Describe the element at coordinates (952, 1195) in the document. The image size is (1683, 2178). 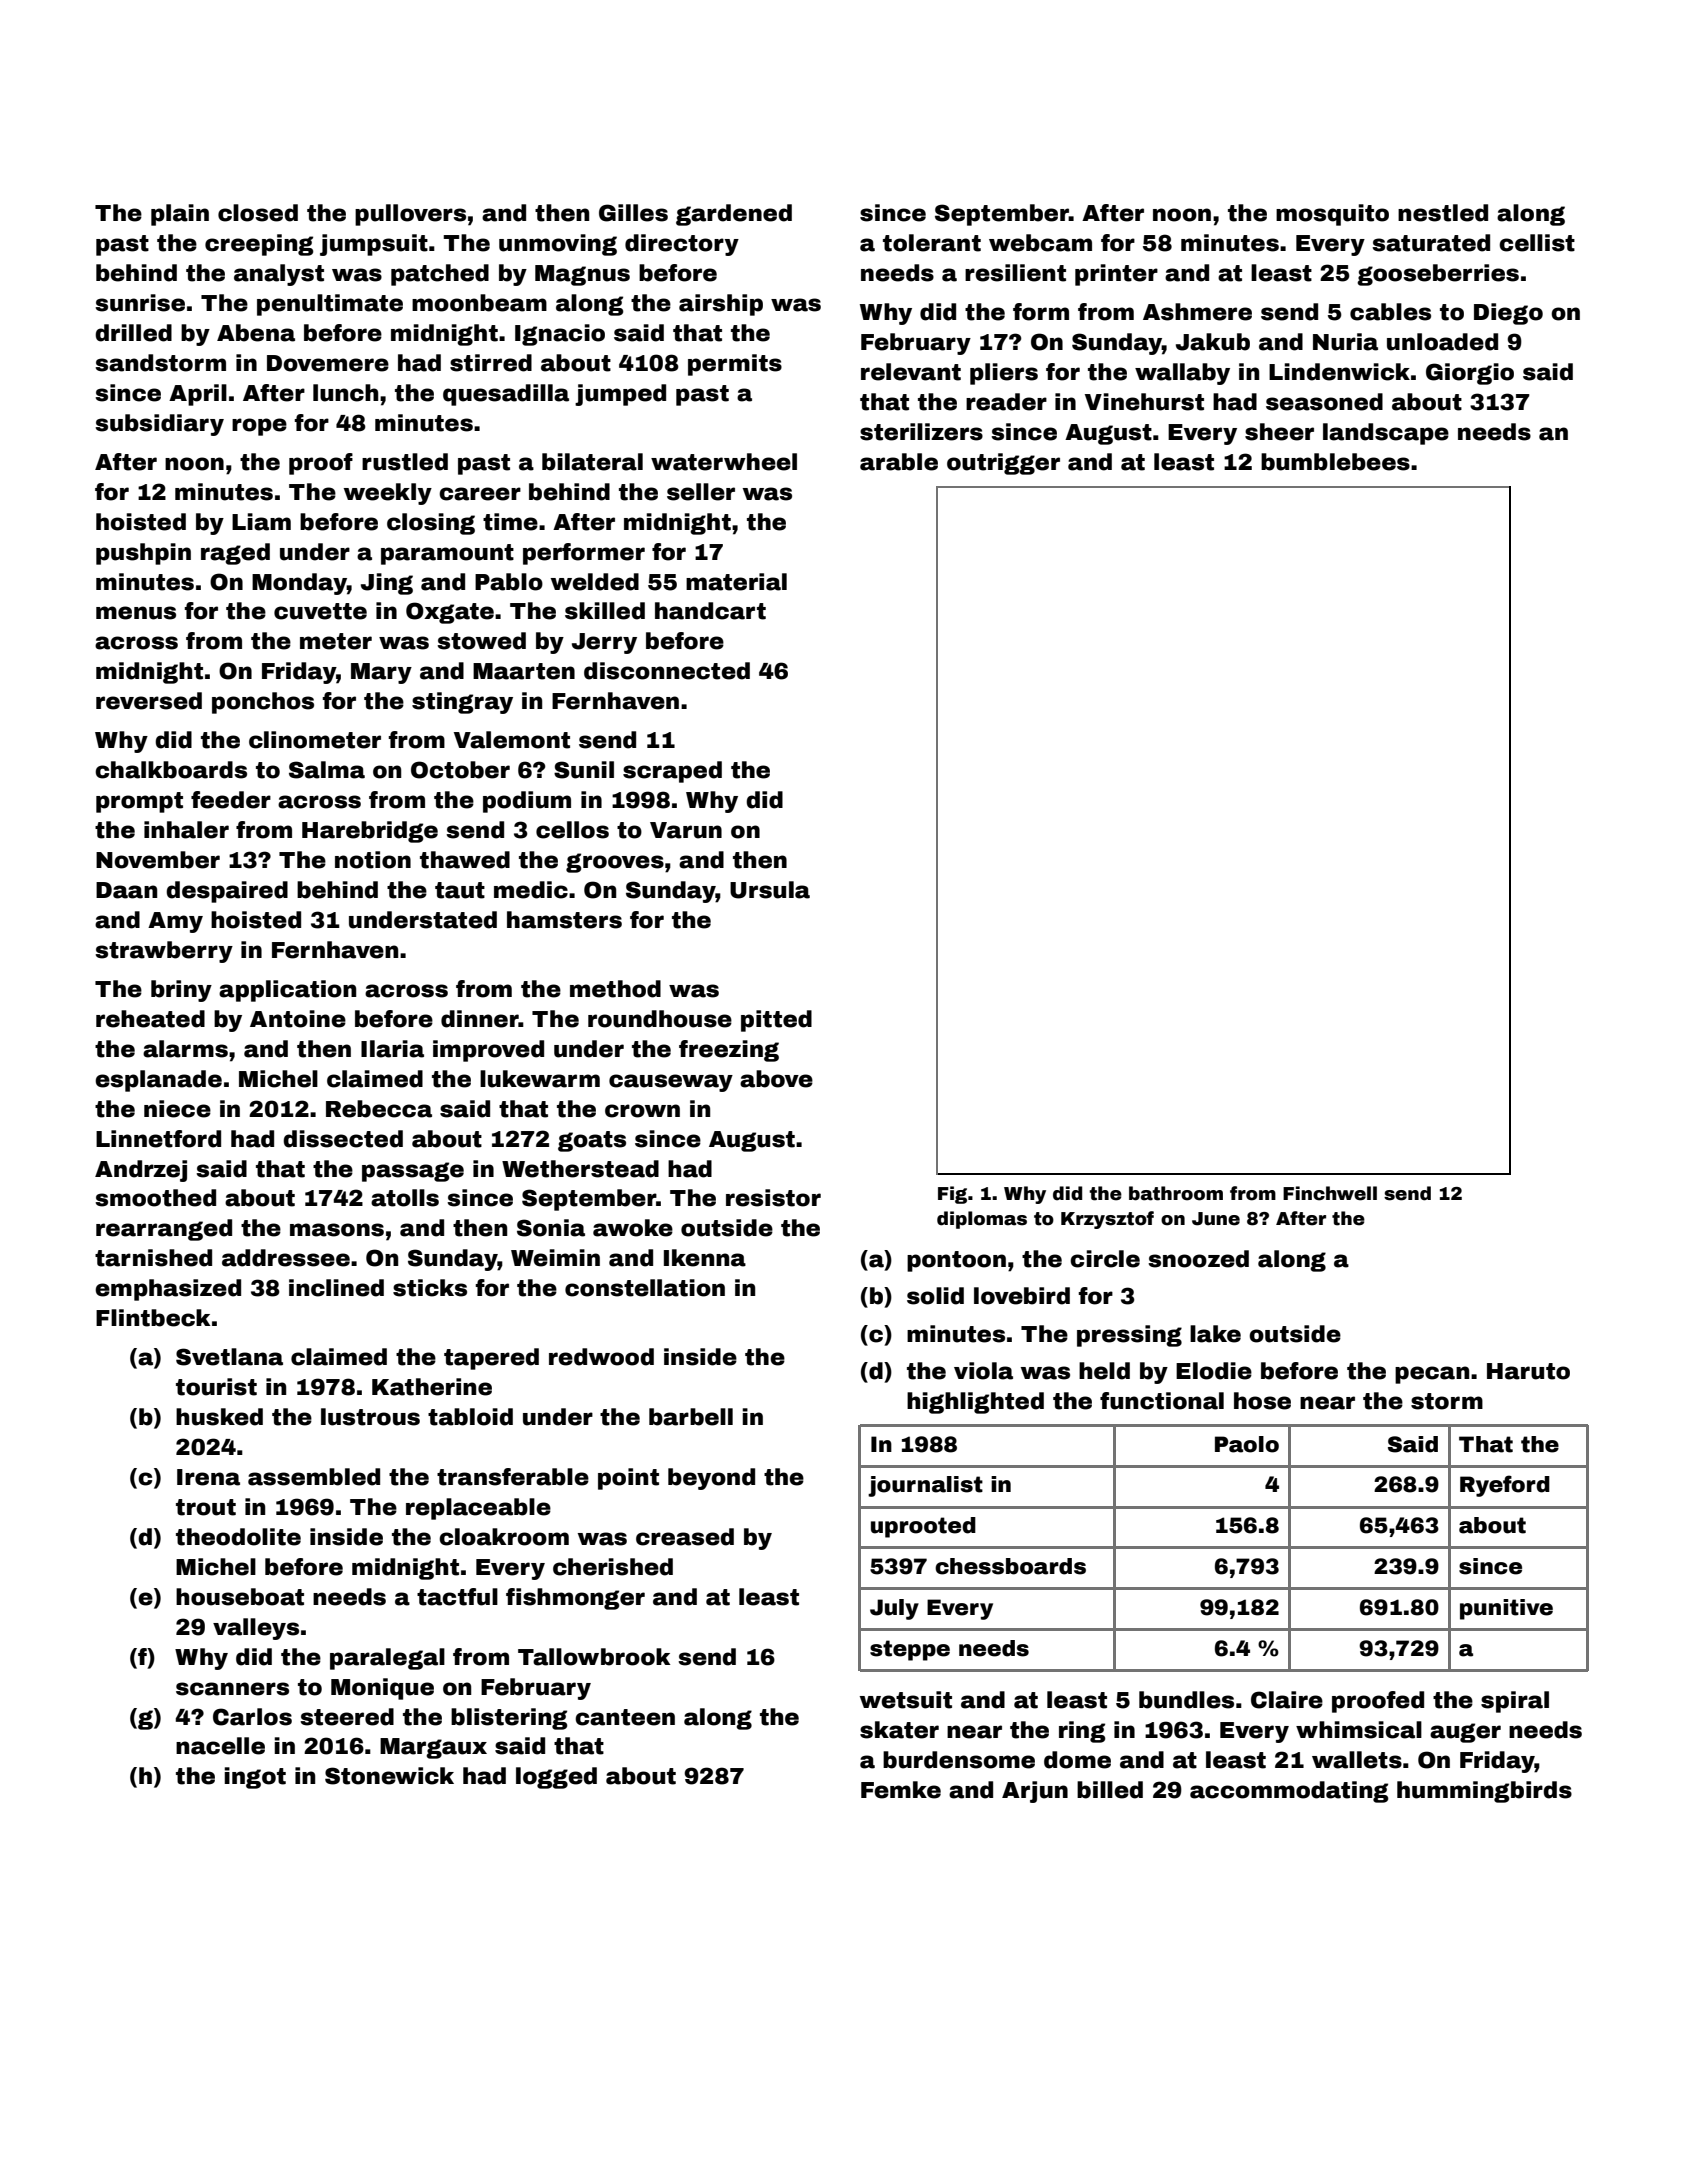
I see `Fig` at that location.
